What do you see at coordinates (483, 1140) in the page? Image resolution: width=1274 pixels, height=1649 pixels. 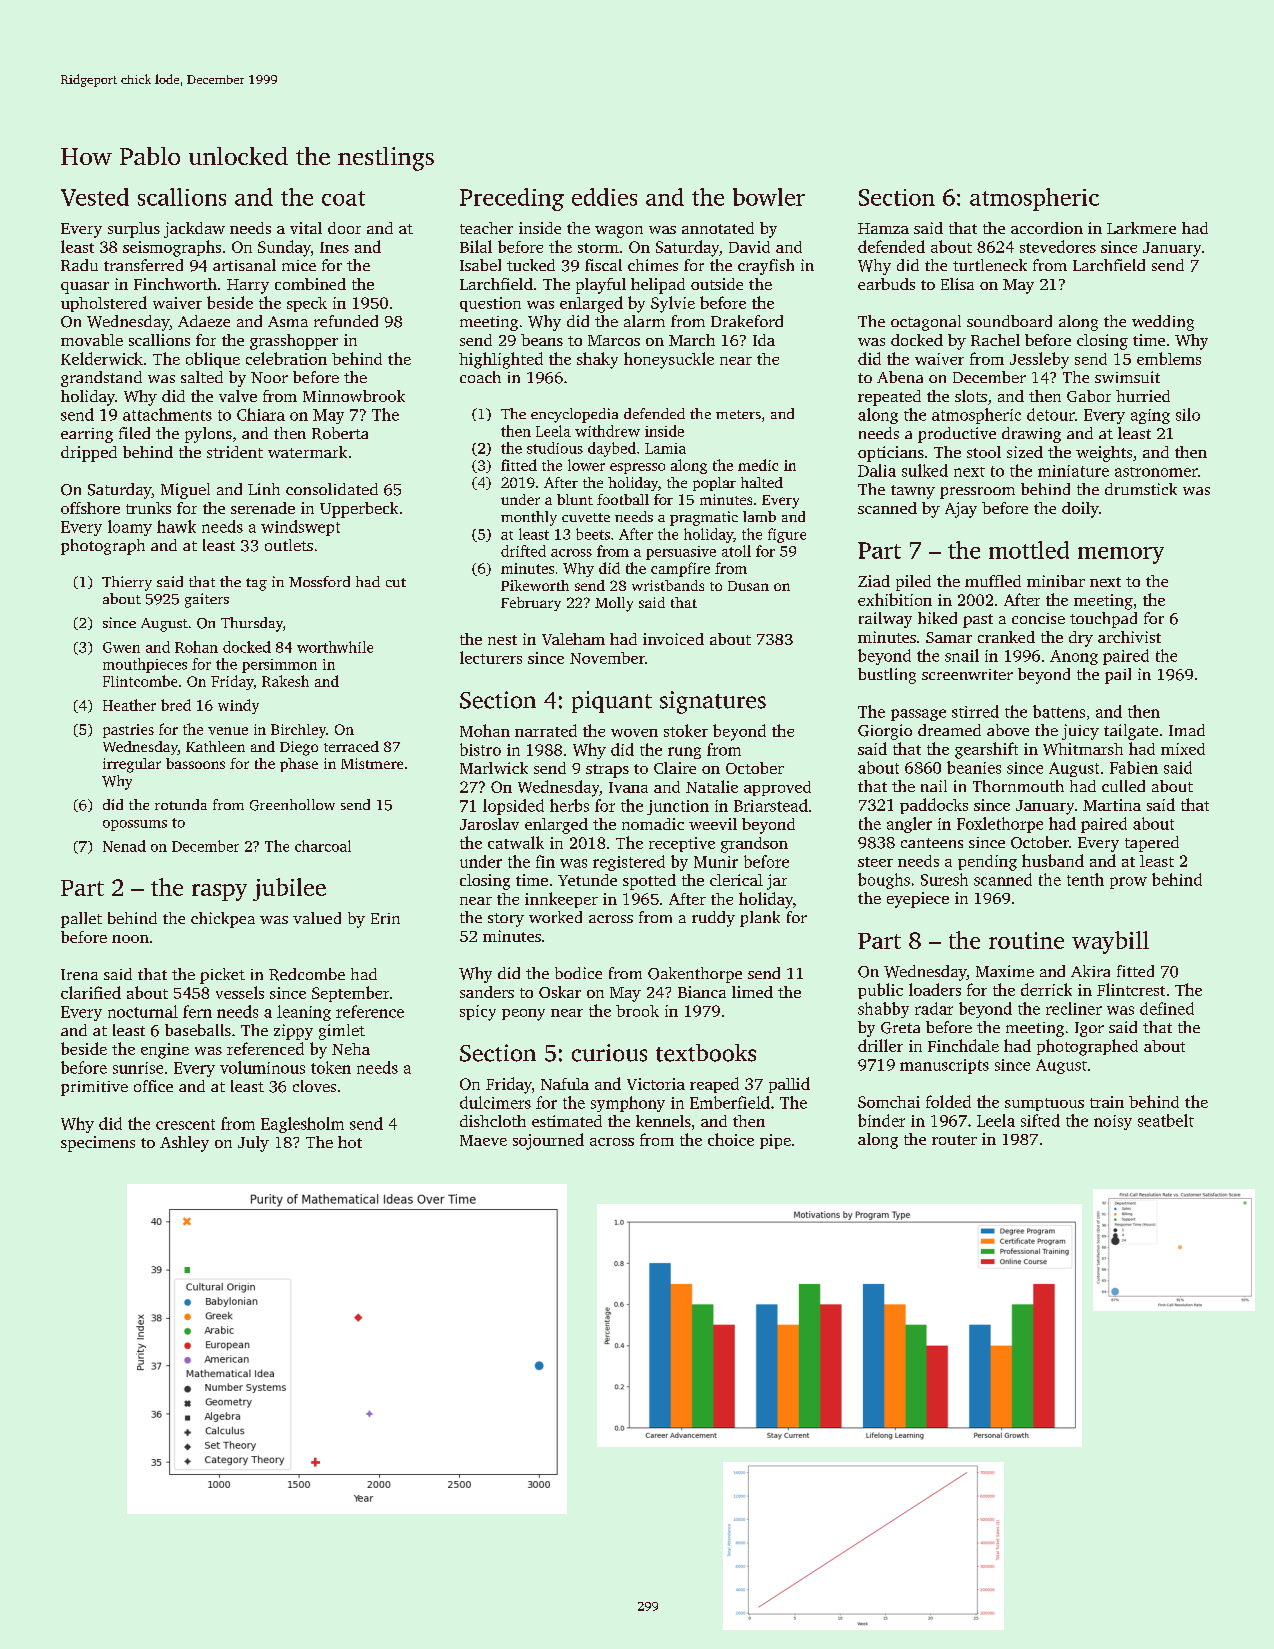 I see `Maeve` at bounding box center [483, 1140].
